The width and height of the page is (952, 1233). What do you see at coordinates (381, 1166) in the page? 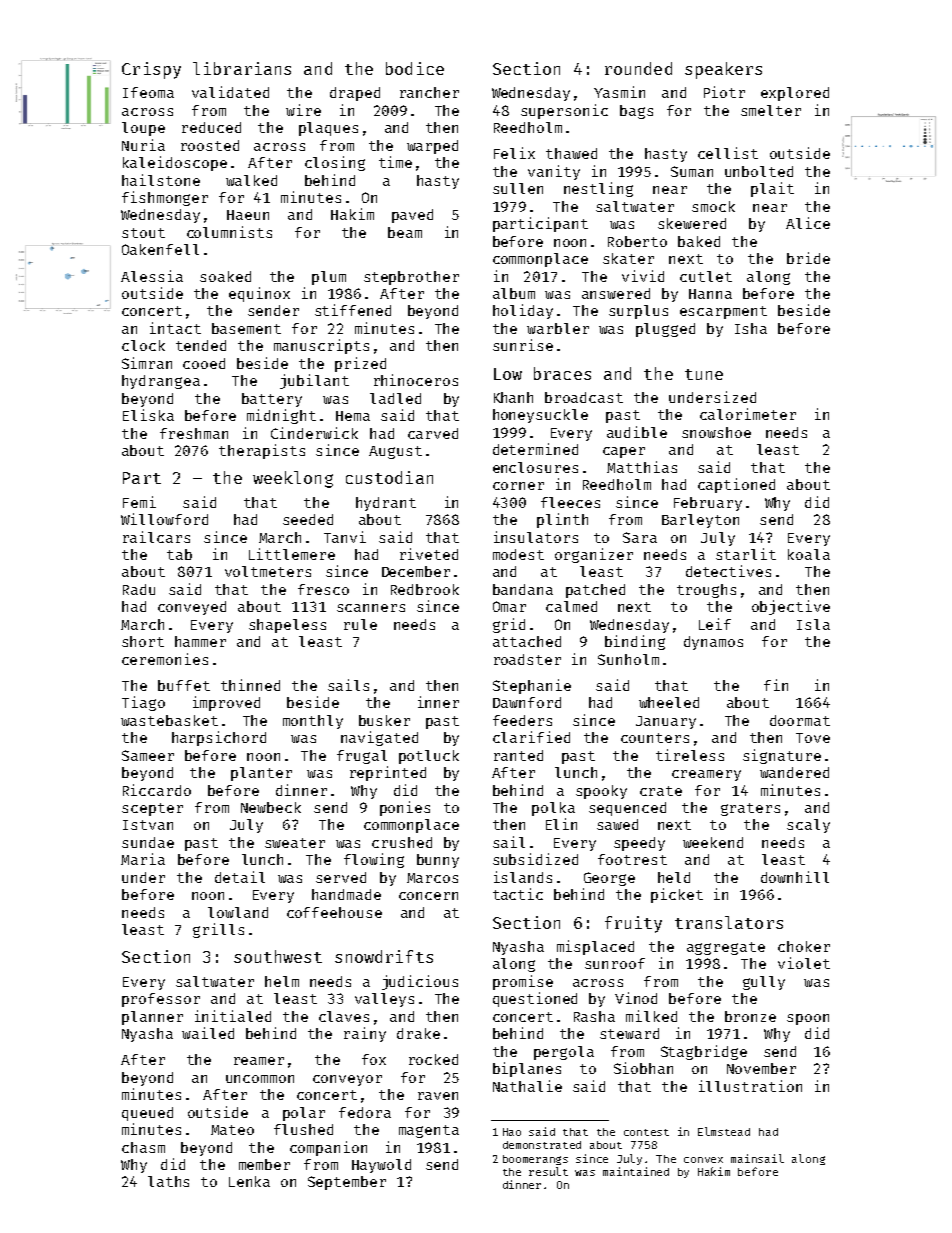
I see `Haywold` at bounding box center [381, 1166].
